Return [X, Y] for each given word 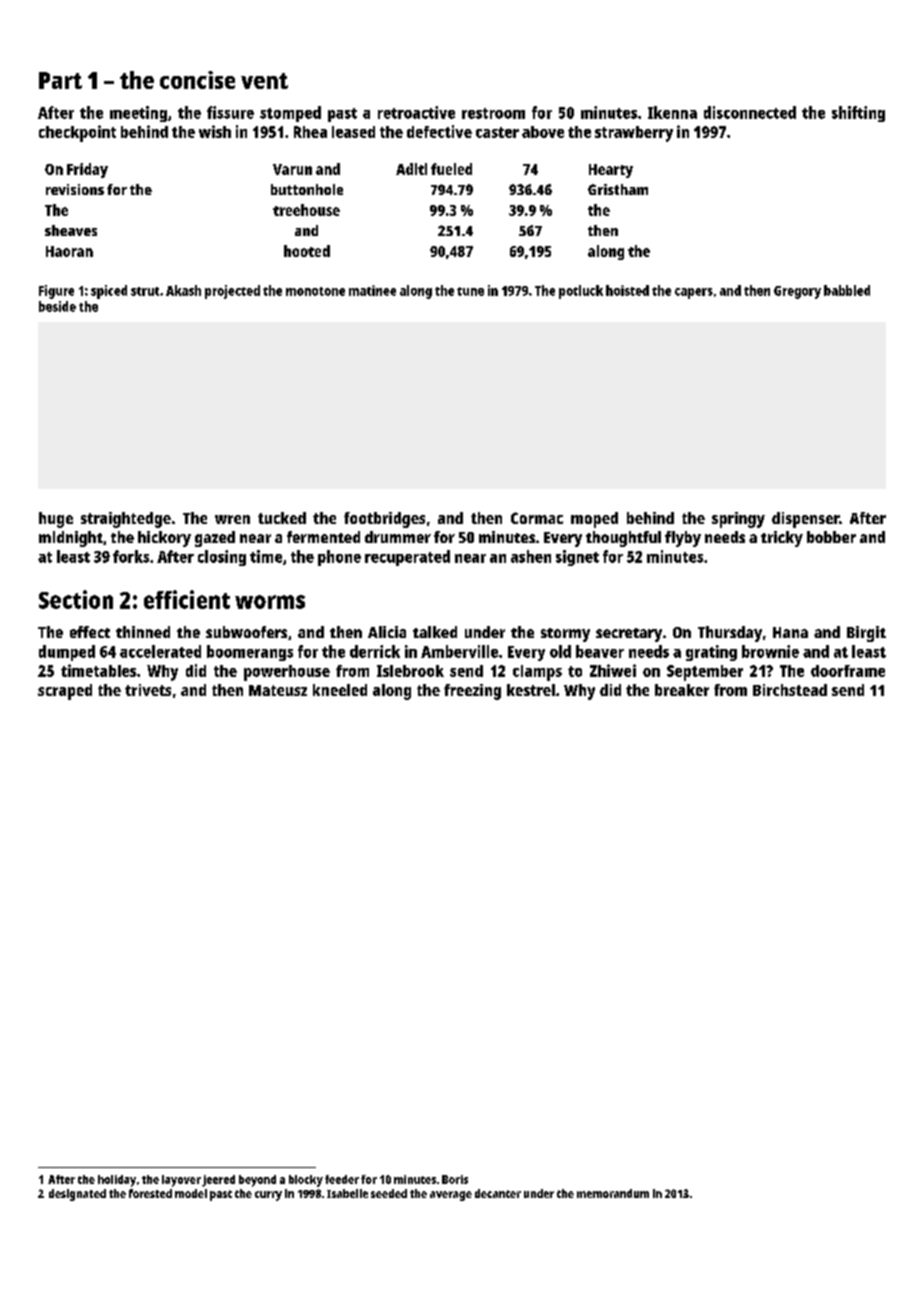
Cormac [537, 518]
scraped [65, 692]
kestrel [531, 690]
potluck [581, 292]
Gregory [797, 292]
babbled [847, 290]
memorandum [613, 1193]
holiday [117, 1181]
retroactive [416, 112]
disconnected [750, 112]
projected [232, 292]
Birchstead [790, 690]
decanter [498, 1193]
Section [76, 599]
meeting [138, 114]
